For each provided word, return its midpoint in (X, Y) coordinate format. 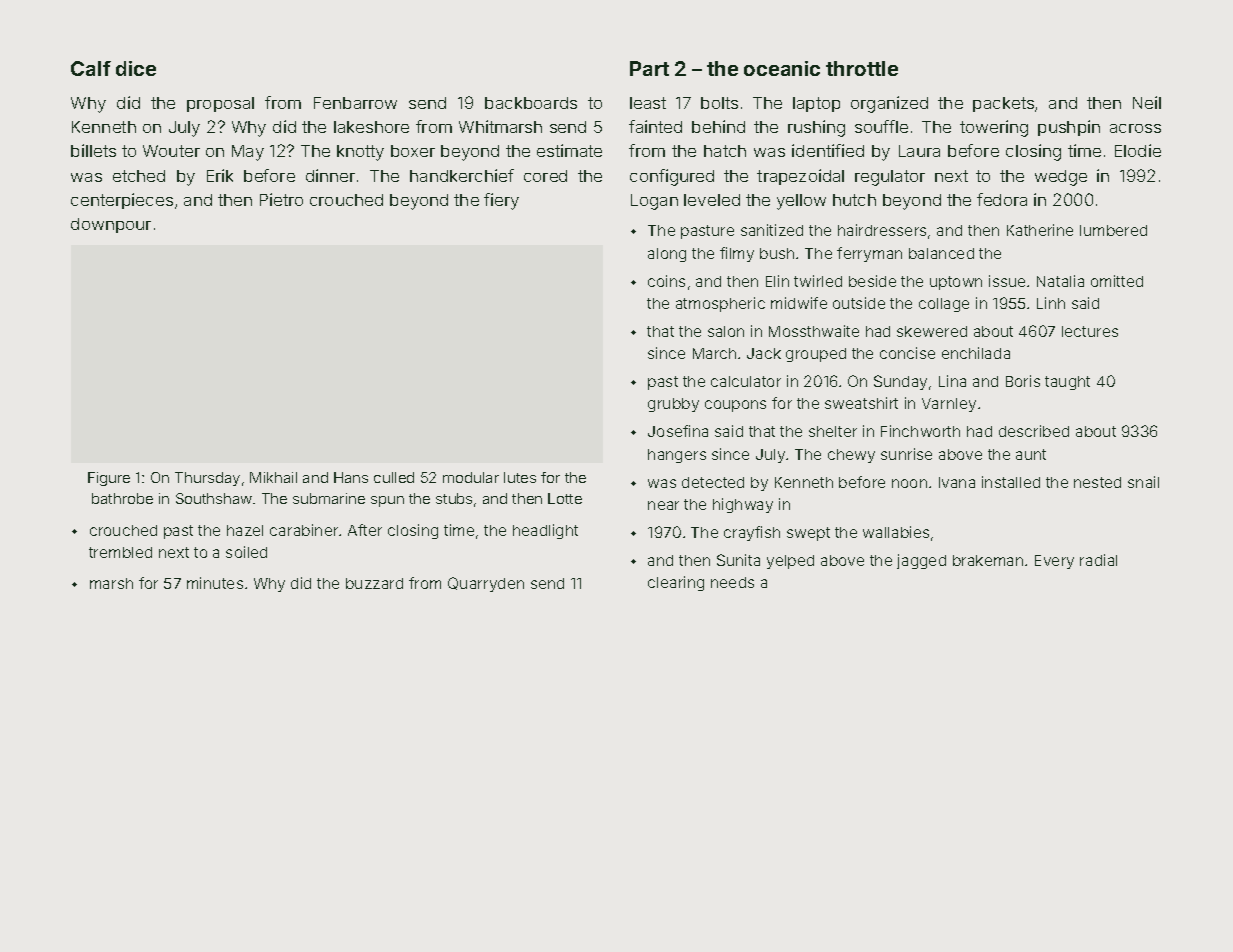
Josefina (678, 431)
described (1034, 431)
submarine (329, 498)
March (714, 353)
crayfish (752, 533)
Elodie (1138, 150)
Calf (91, 68)
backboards (531, 103)
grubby (673, 405)
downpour (111, 225)
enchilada (976, 353)
